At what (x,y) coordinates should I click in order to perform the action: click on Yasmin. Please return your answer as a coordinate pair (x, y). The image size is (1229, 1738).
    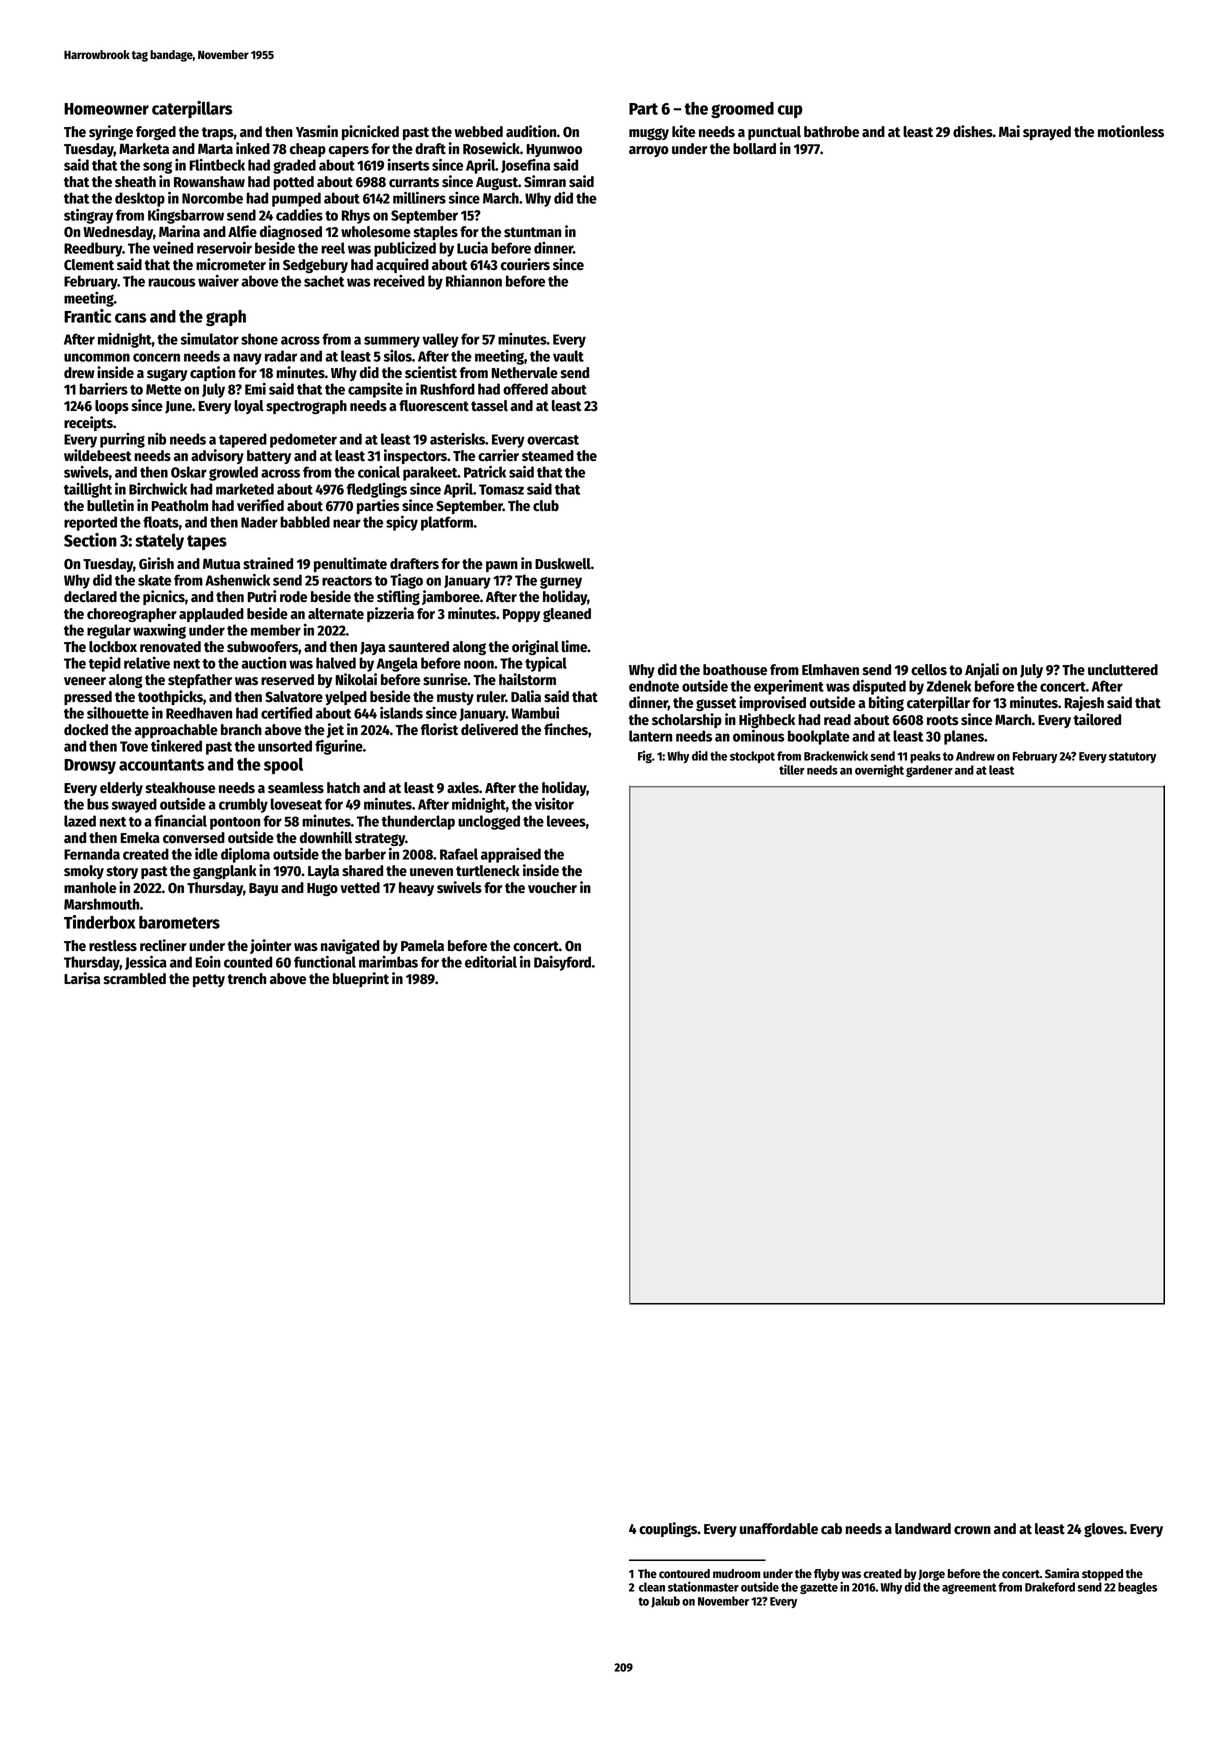
    Looking at the image, I should click on (317, 131).
